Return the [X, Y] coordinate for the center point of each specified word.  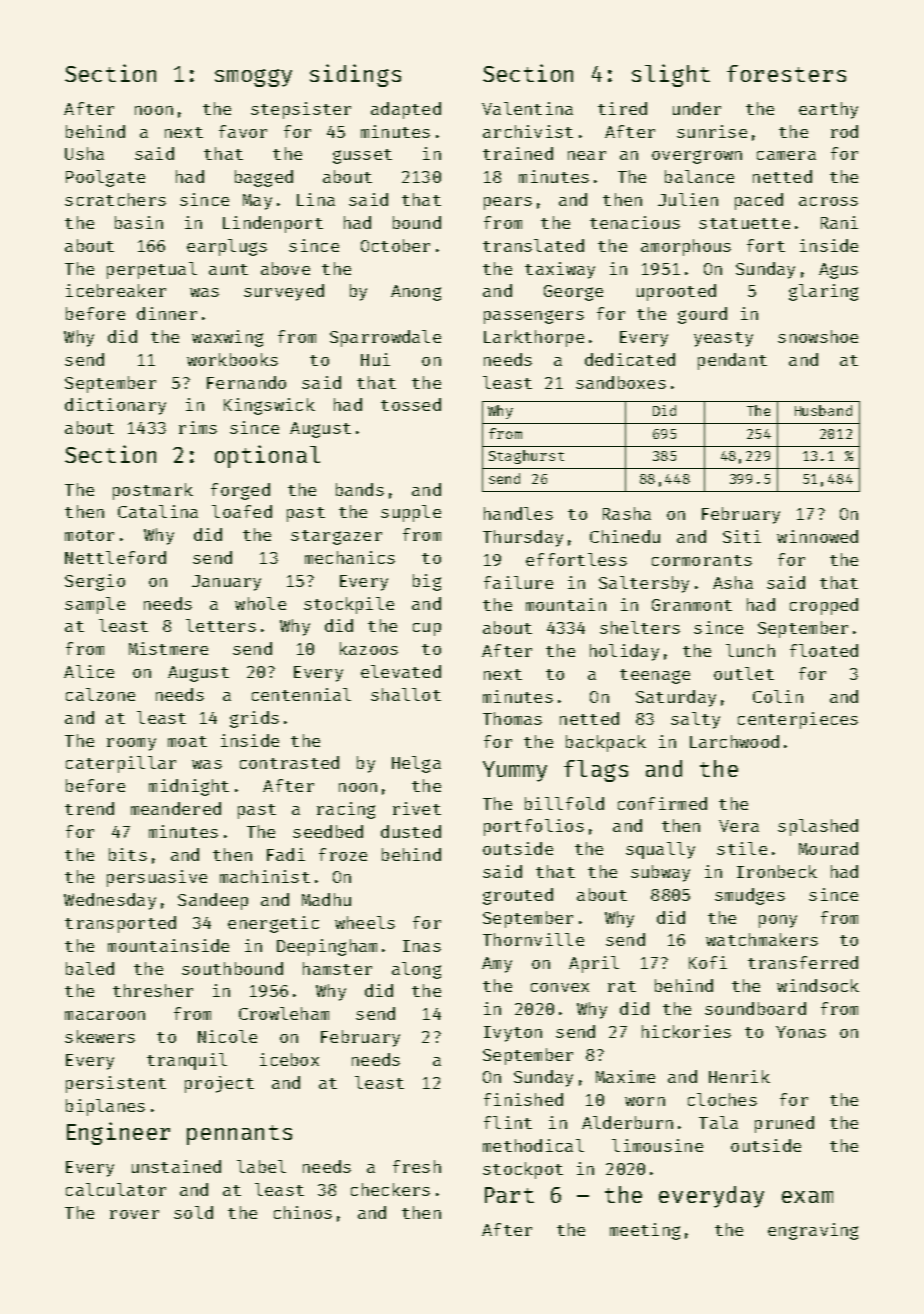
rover [134, 1214]
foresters [786, 73]
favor [243, 131]
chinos [303, 1212]
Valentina [527, 108]
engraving [813, 1231]
